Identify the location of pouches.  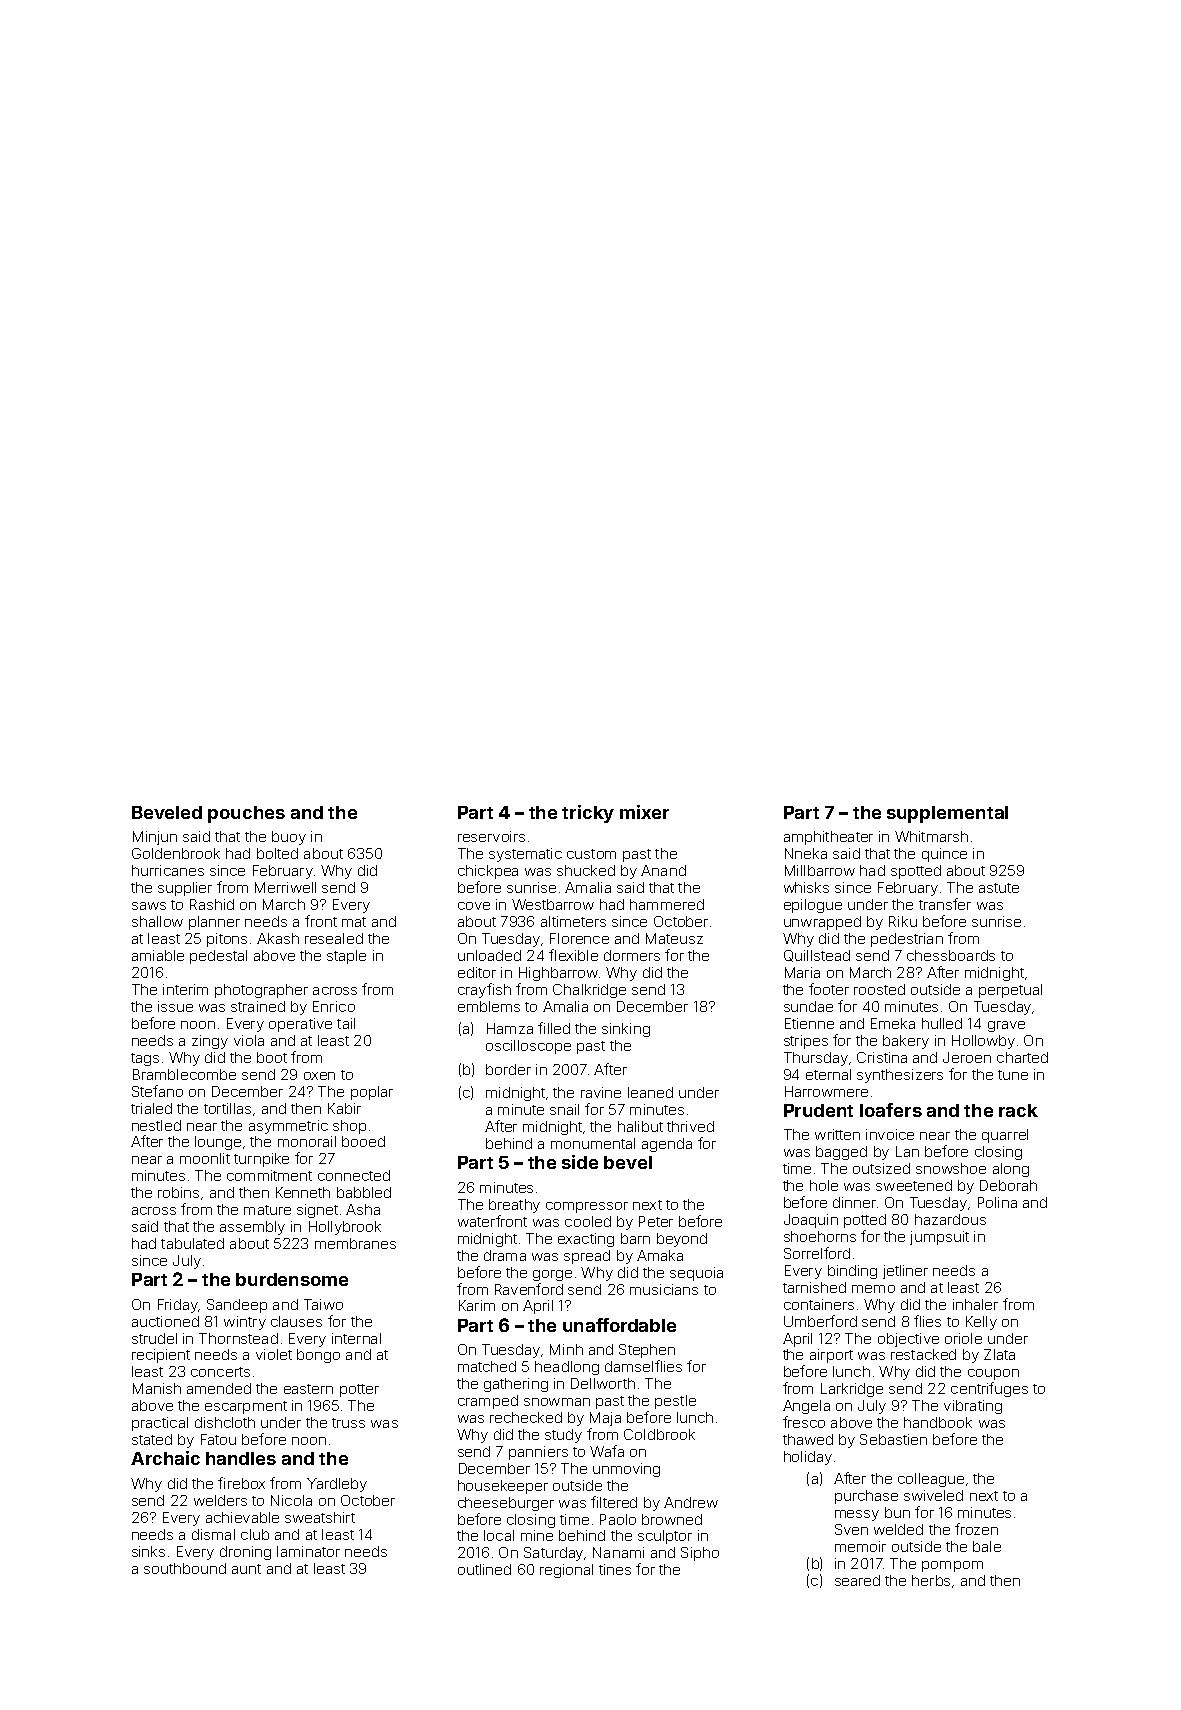
(246, 814).
